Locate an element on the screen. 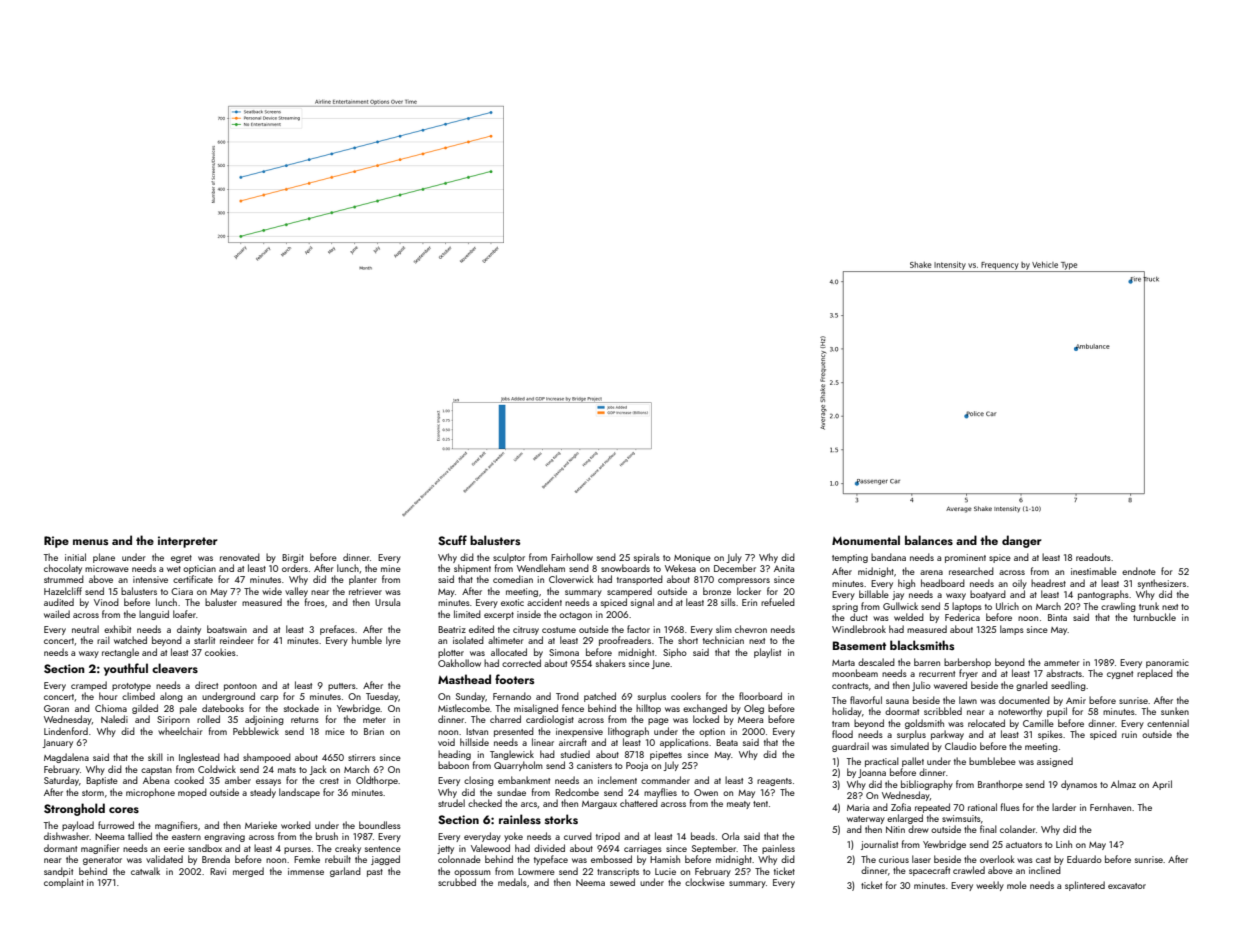 The width and height of the screenshot is (1233, 952). microwave is located at coordinates (107, 568).
